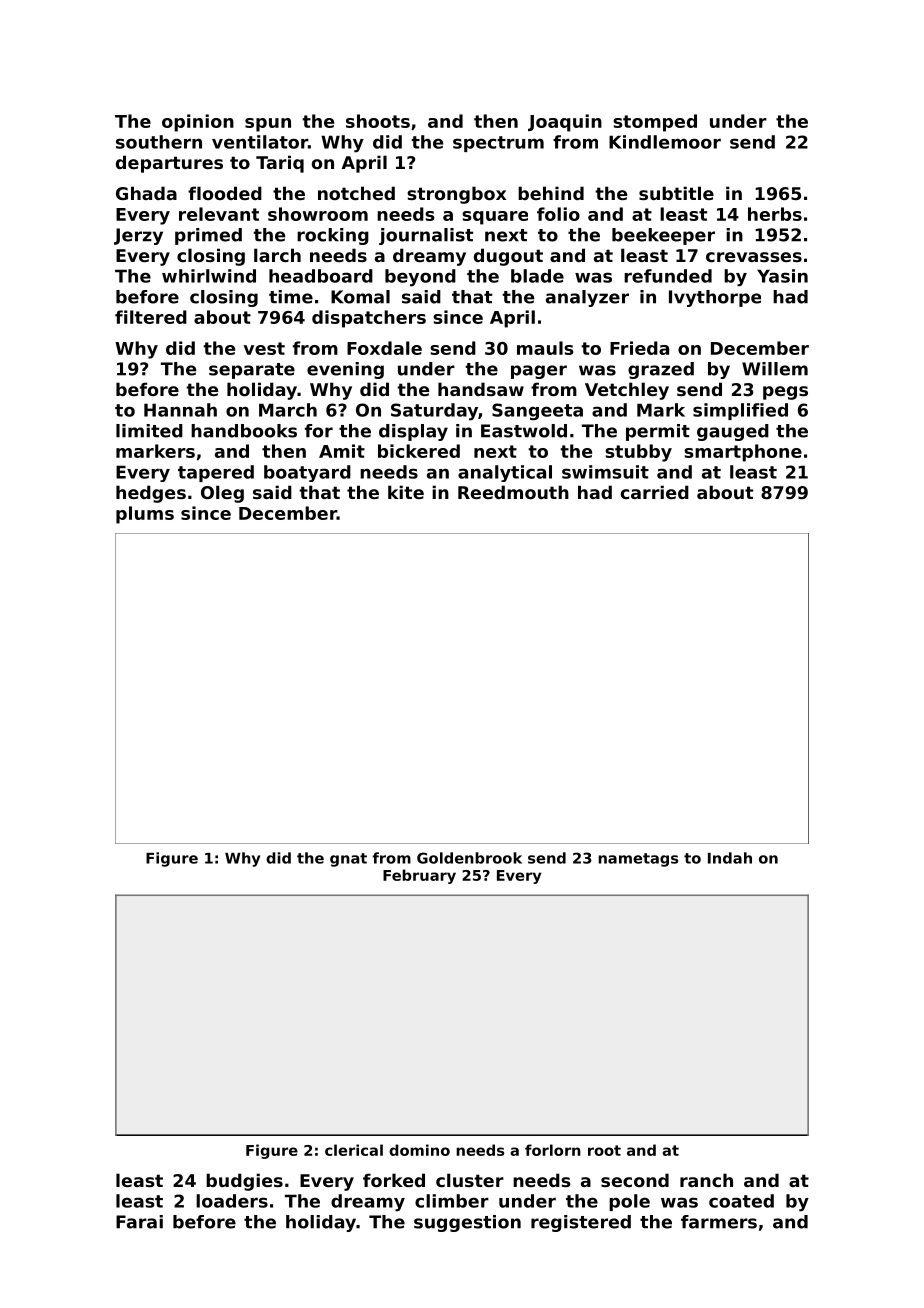 This screenshot has width=924, height=1308. What do you see at coordinates (627, 391) in the screenshot?
I see `Vetchley` at bounding box center [627, 391].
